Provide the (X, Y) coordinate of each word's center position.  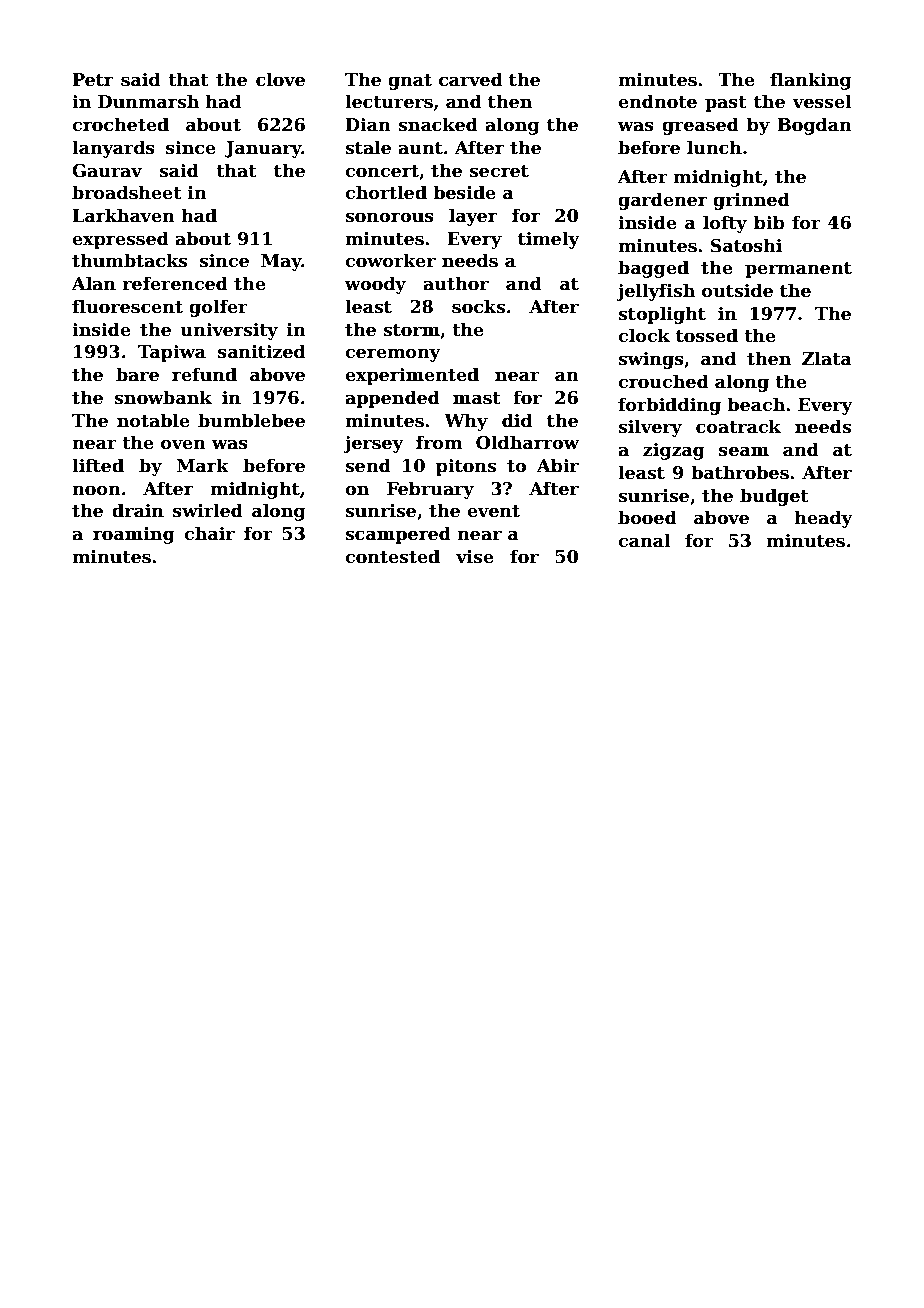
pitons (466, 467)
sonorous (389, 217)
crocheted (120, 124)
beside (464, 192)
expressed (120, 240)
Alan (94, 283)
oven (183, 444)
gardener (662, 201)
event (493, 511)
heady (824, 519)
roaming (134, 535)
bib (769, 222)
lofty (725, 224)
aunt (420, 148)
